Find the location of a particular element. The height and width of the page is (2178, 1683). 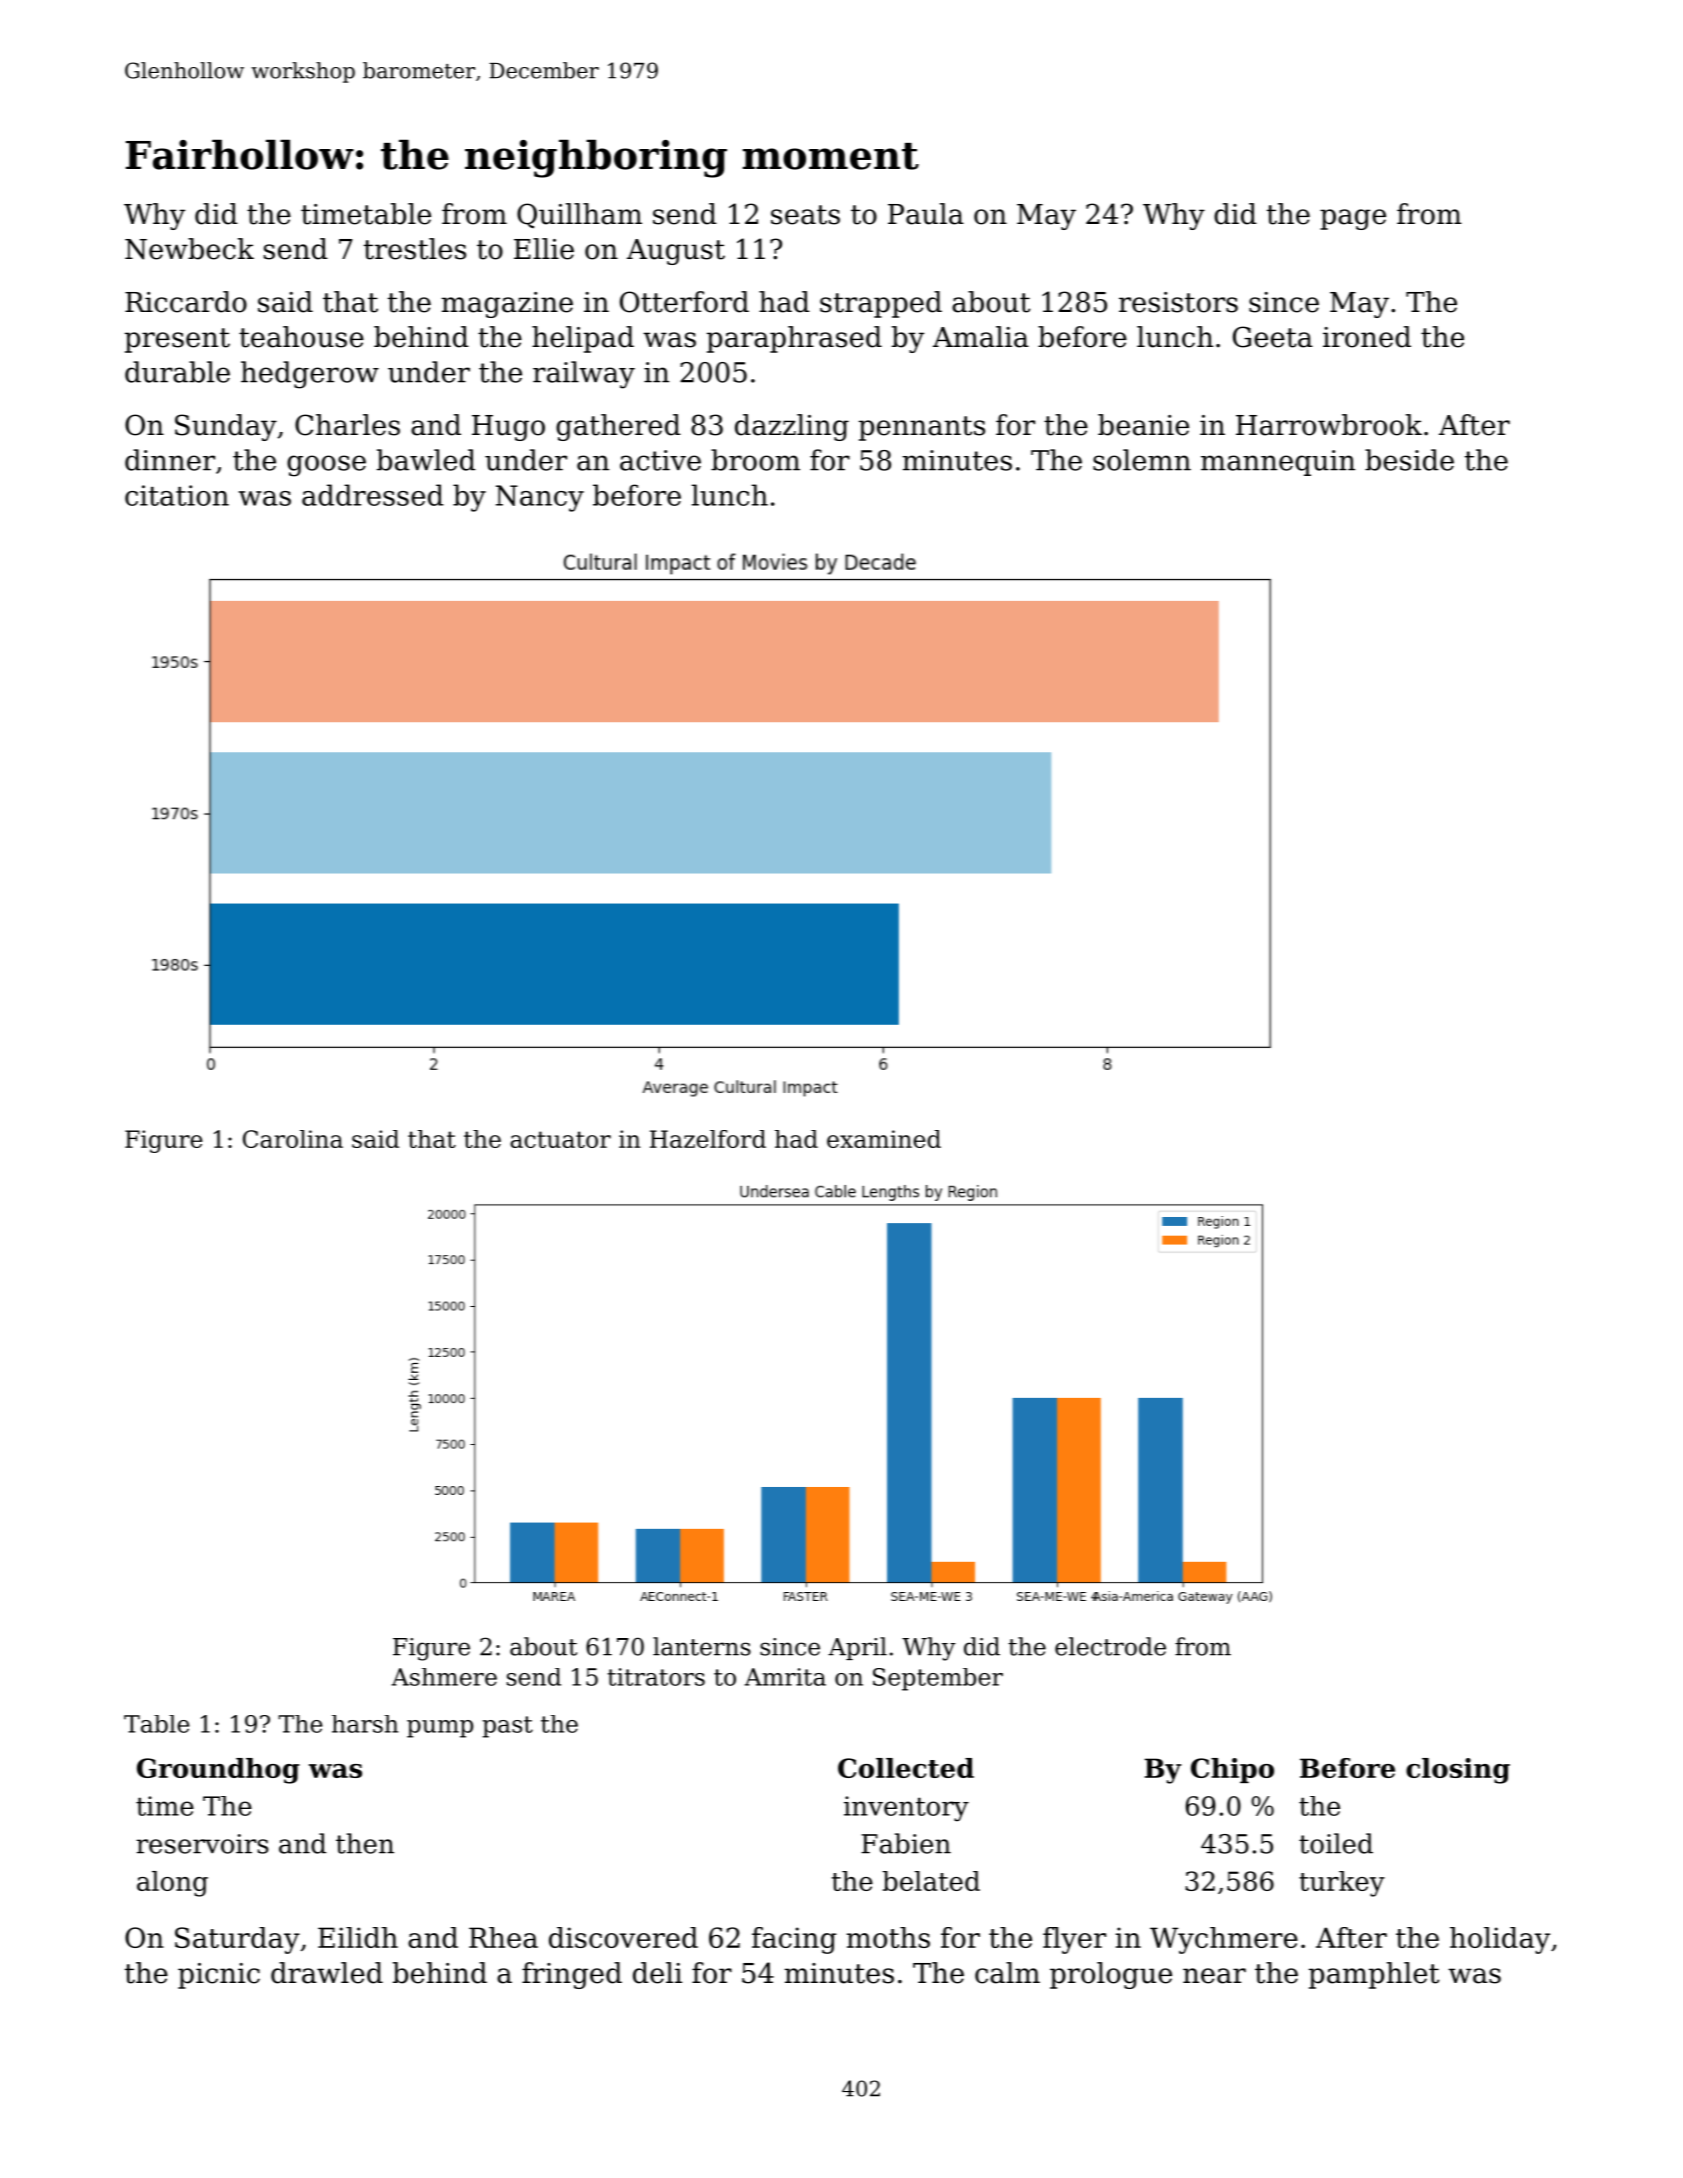

Amrita is located at coordinates (785, 1677).
